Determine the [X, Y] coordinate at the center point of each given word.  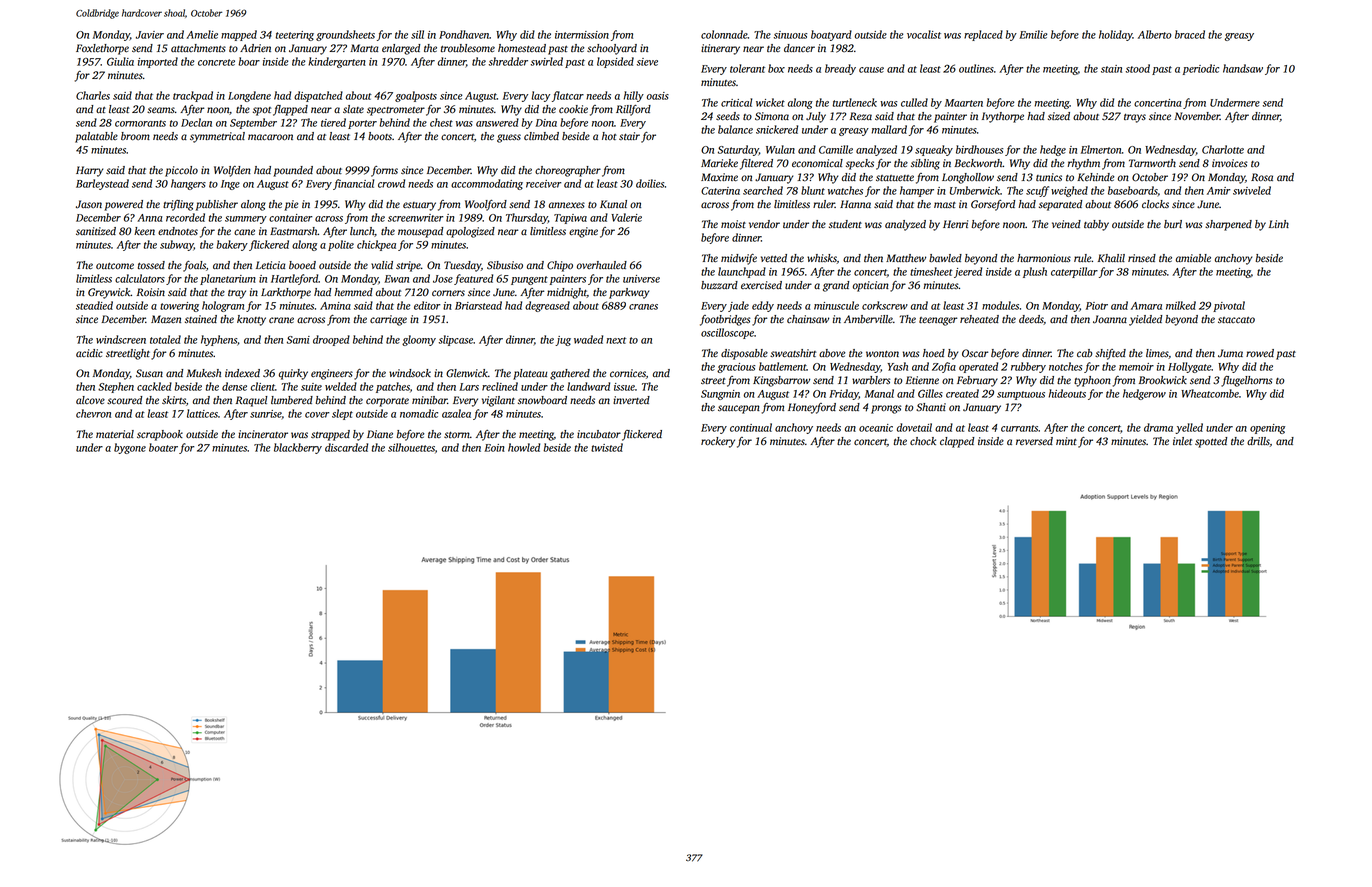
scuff [1037, 191]
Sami [298, 340]
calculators [140, 278]
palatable [96, 137]
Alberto [1155, 34]
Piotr [1097, 306]
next [616, 340]
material [115, 434]
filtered [756, 164]
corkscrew [885, 305]
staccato [1236, 320]
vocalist [924, 34]
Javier [150, 35]
